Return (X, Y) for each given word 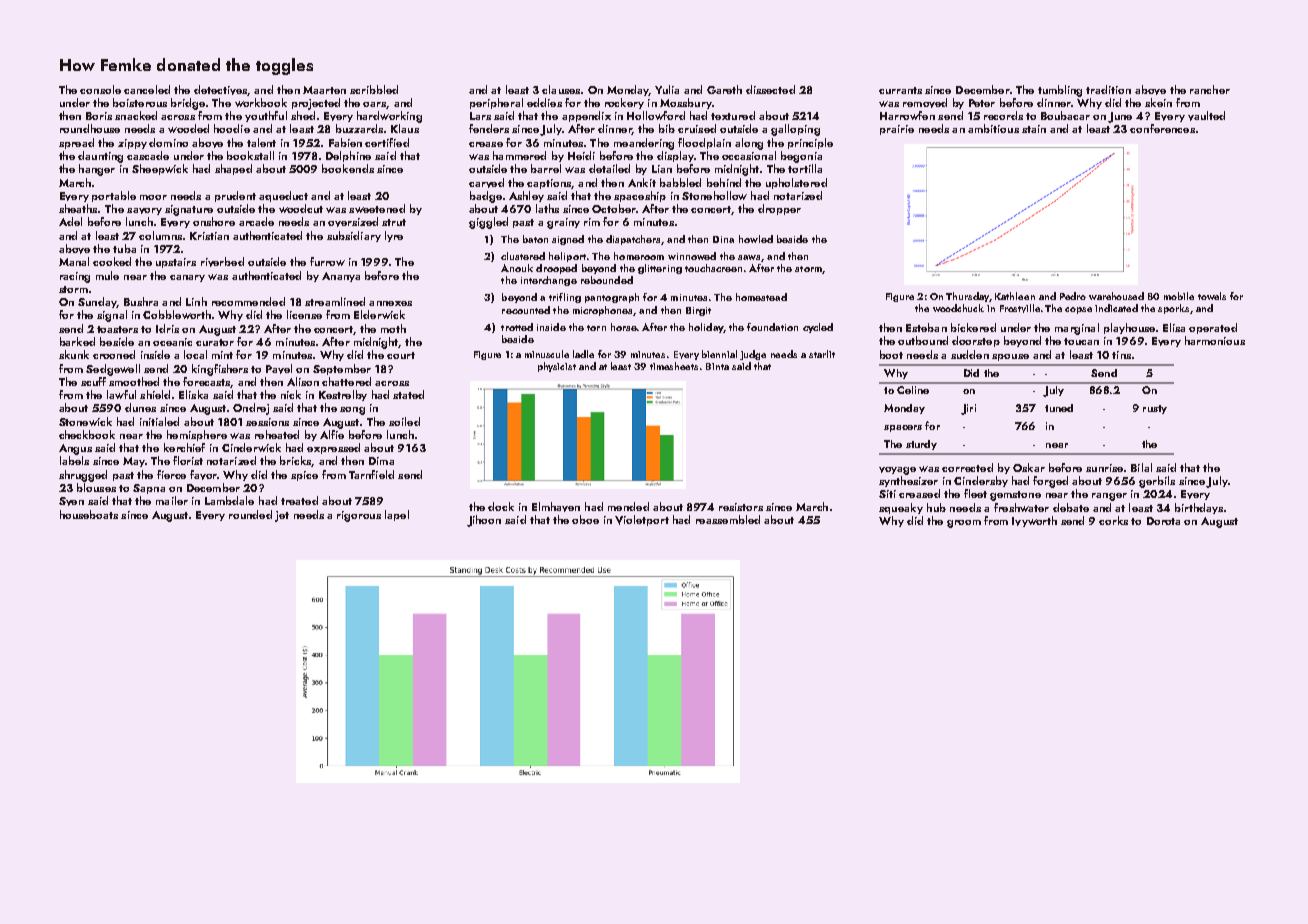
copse (1078, 310)
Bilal (1141, 467)
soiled (404, 421)
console (100, 89)
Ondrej (251, 409)
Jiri (968, 409)
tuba (124, 248)
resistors (741, 507)
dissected (770, 89)
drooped (556, 269)
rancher (1210, 89)
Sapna (149, 489)
